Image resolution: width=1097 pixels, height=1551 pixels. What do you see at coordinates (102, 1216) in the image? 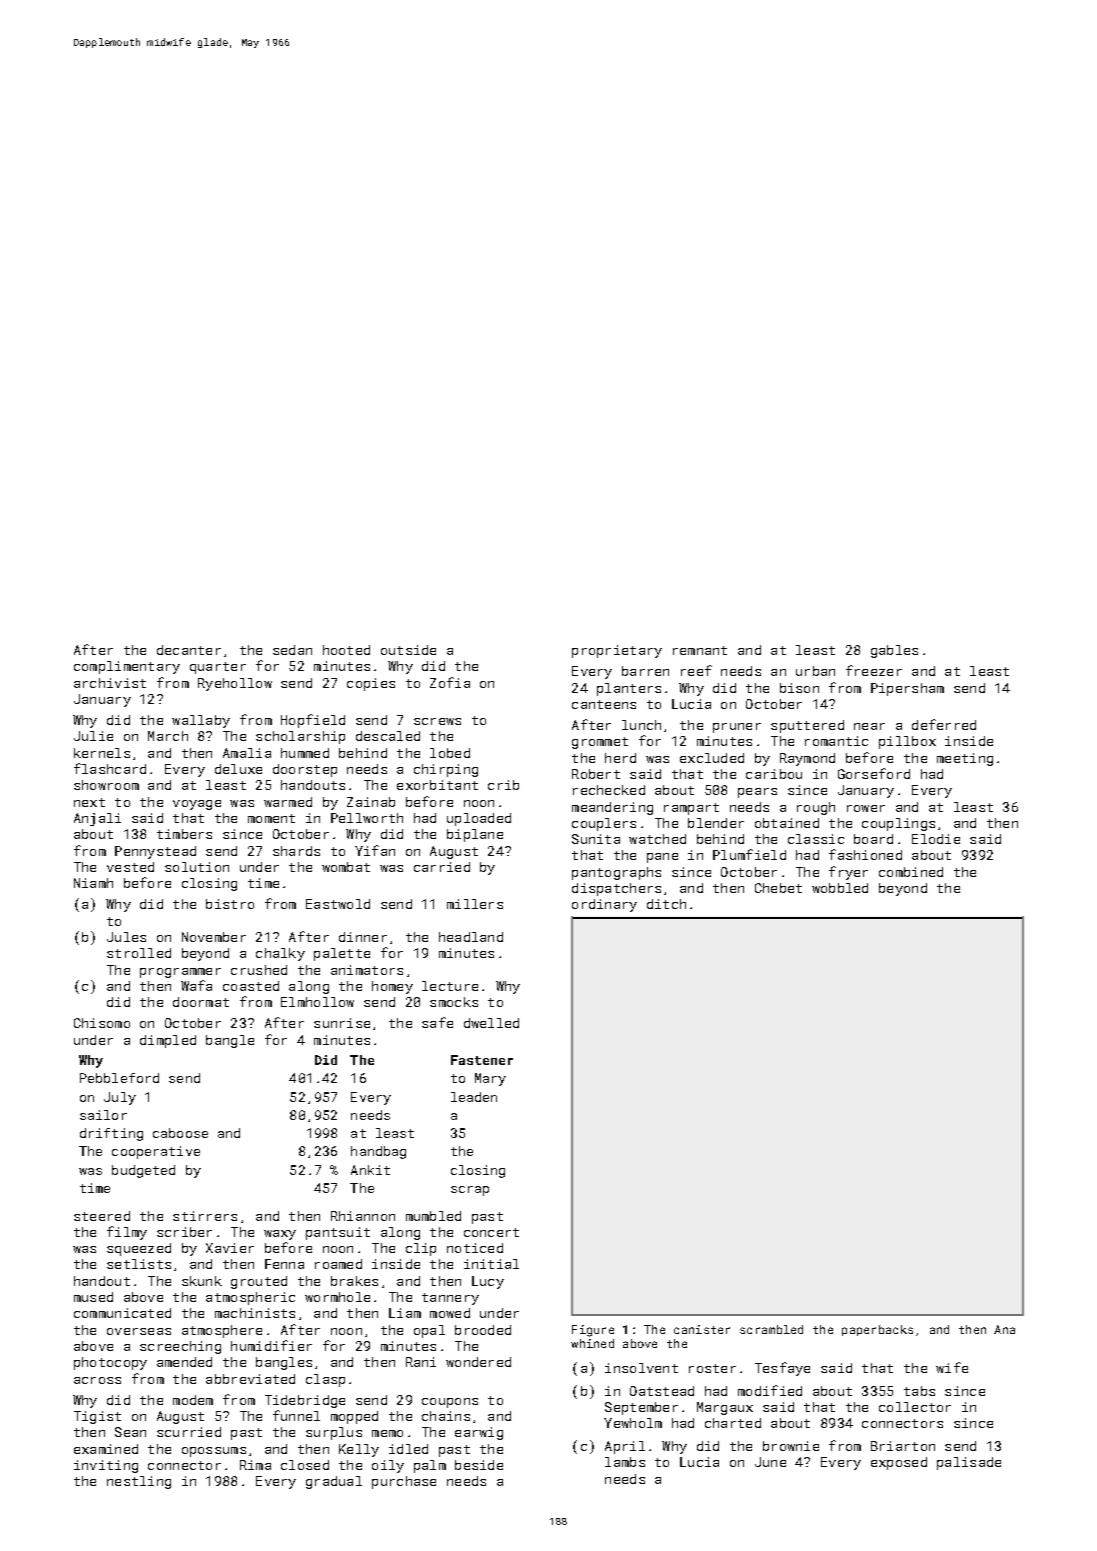
I see `steered` at bounding box center [102, 1216].
